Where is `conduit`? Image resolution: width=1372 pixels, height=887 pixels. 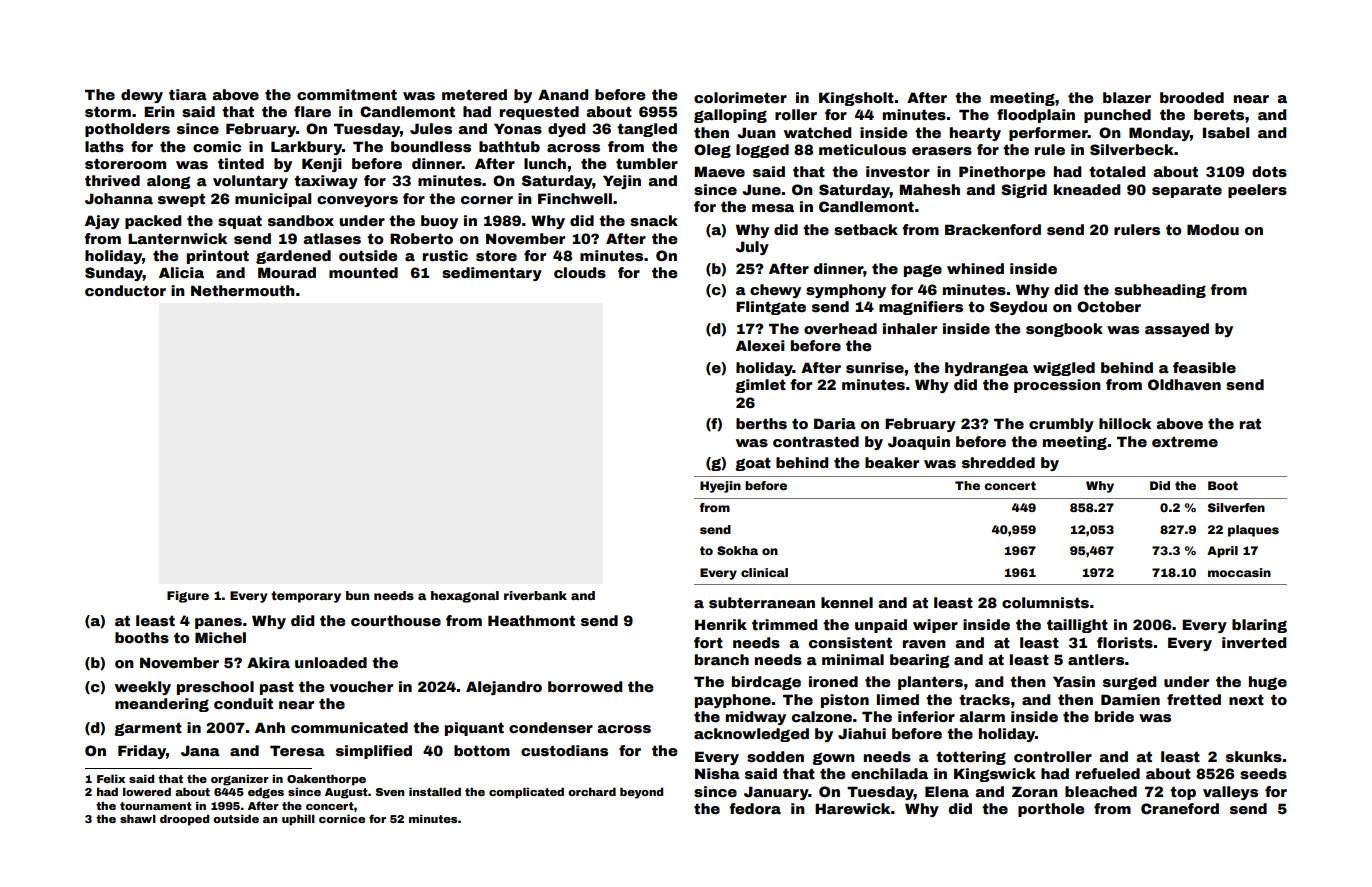
conduit is located at coordinates (243, 703).
